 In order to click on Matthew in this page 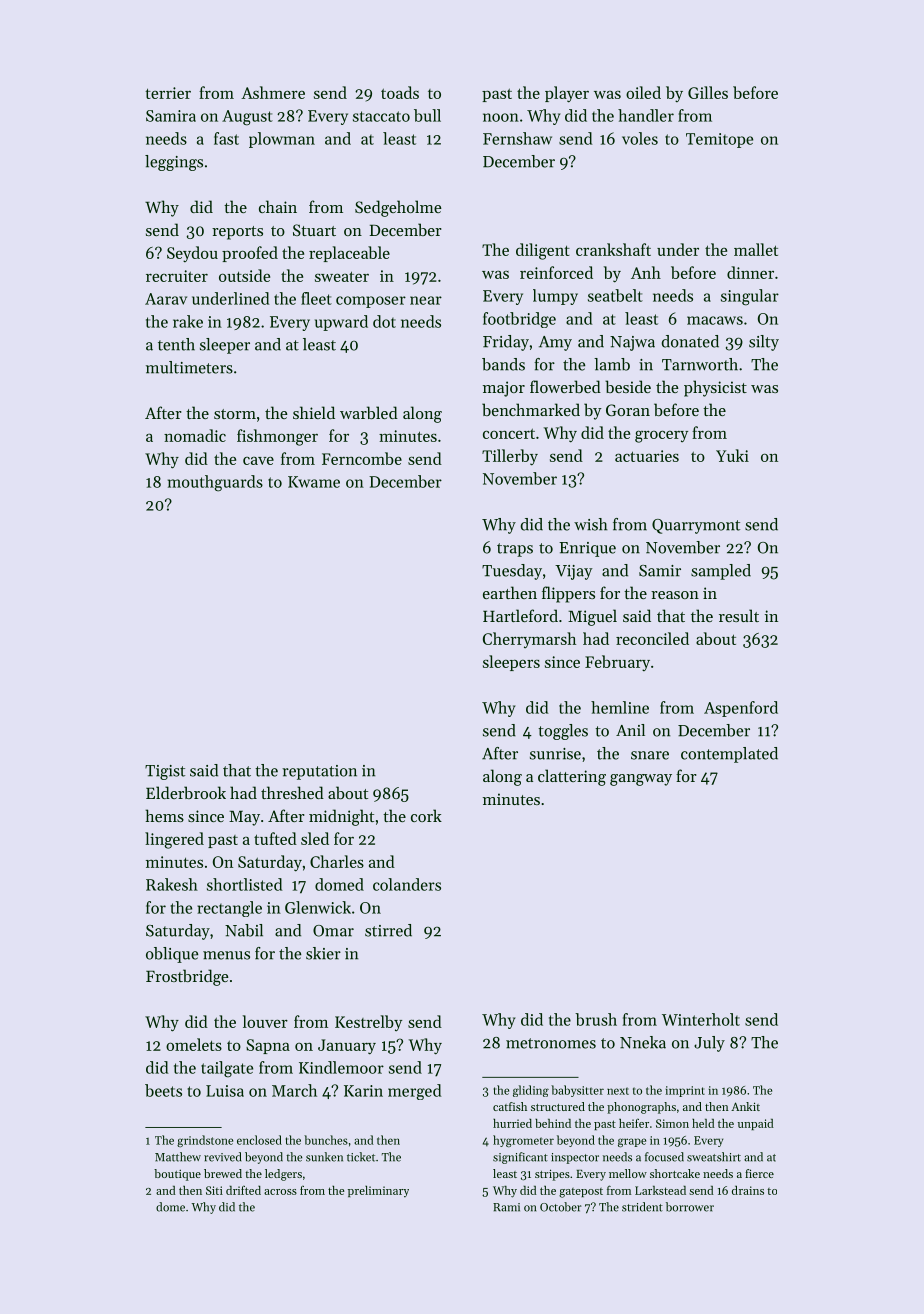, I will do `click(178, 1157)`.
